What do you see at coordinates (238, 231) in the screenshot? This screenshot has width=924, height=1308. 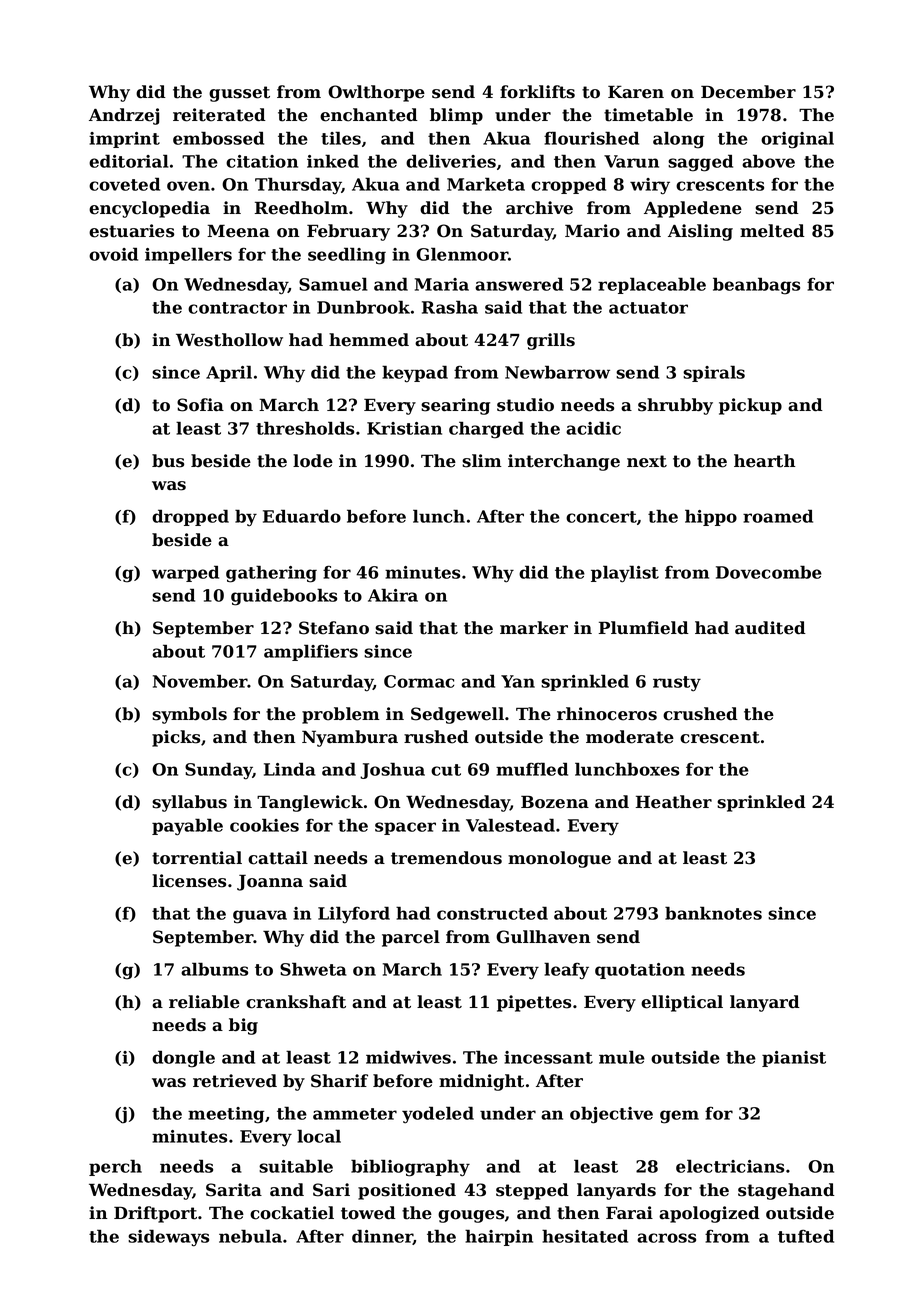 I see `Meena` at bounding box center [238, 231].
